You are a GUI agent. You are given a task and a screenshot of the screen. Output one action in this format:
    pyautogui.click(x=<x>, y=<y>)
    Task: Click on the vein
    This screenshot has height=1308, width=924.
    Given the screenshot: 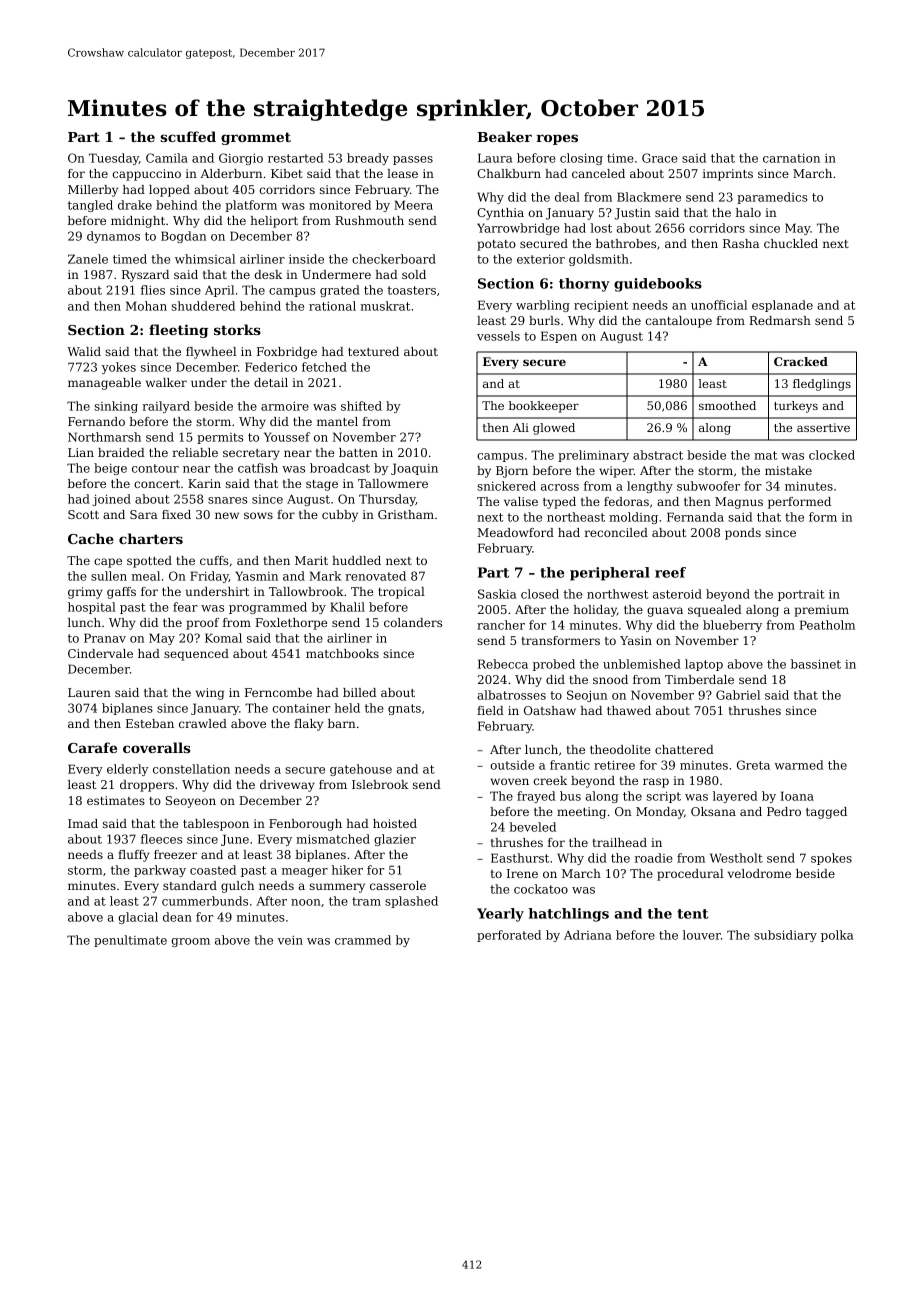 What is the action you would take?
    pyautogui.click(x=290, y=940)
